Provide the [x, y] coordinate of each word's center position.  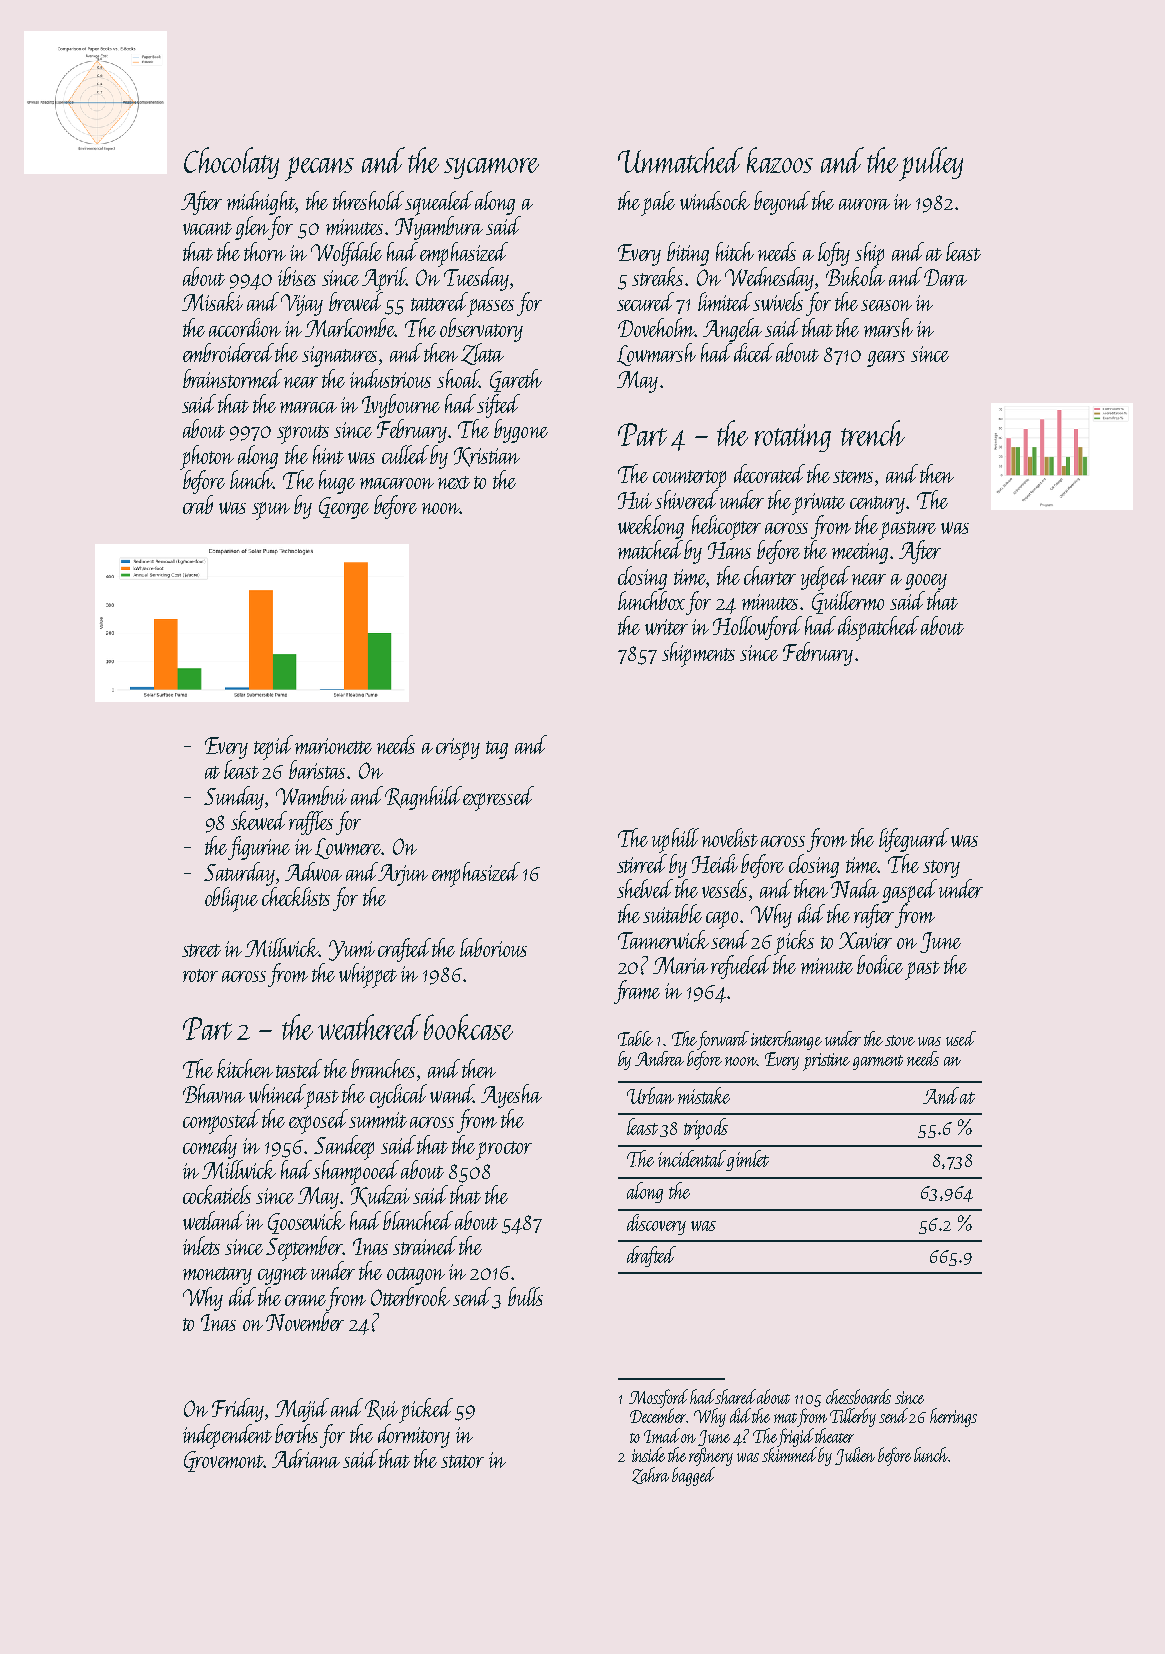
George [344, 508]
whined [277, 1093]
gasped [909, 891]
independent [227, 1436]
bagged [693, 1476]
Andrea [659, 1058]
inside [648, 1454]
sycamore [491, 168]
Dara [945, 277]
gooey [926, 582]
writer [666, 627]
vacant [207, 228]
